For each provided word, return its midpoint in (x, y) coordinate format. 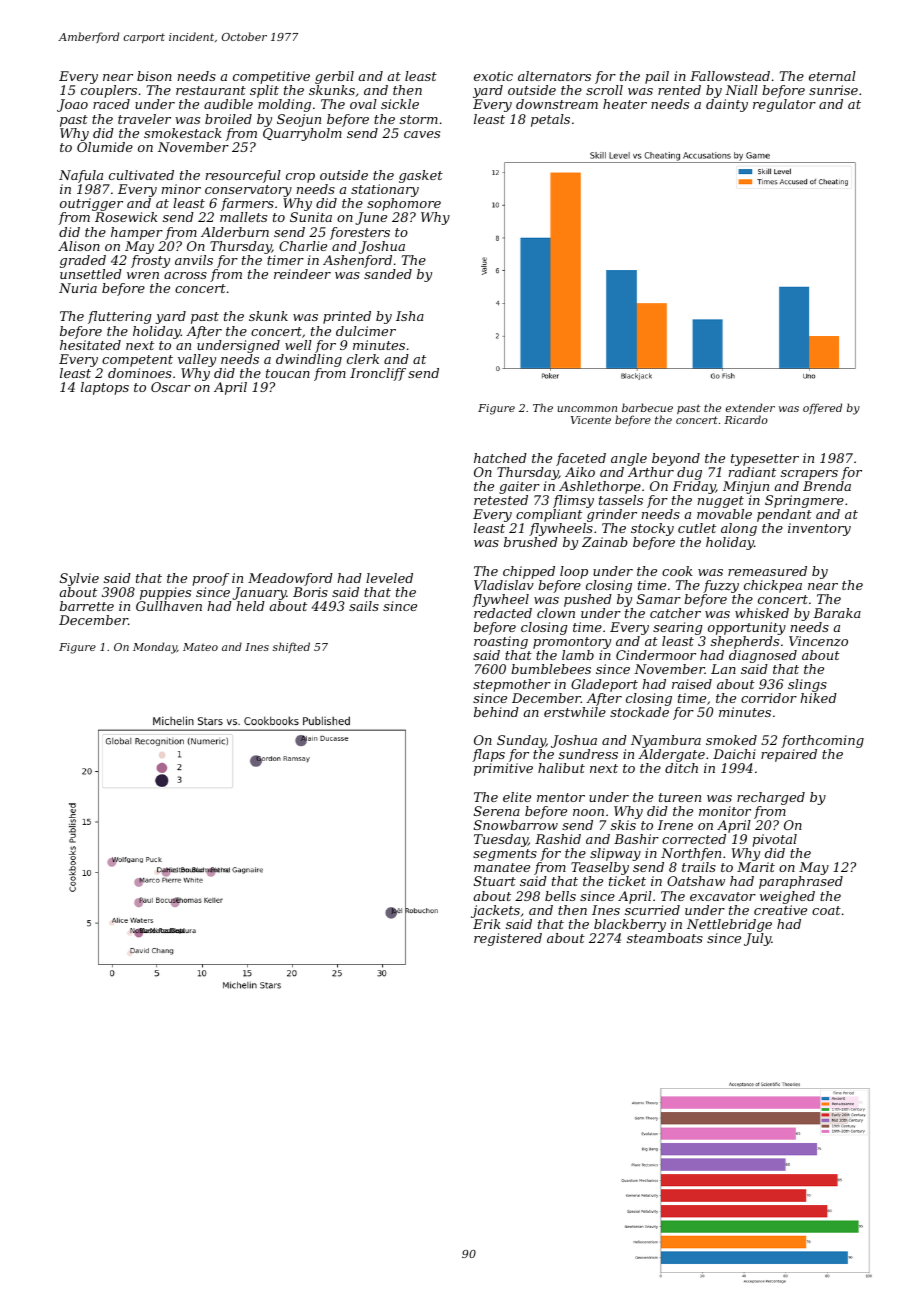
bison (154, 76)
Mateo (200, 647)
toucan (288, 373)
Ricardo (746, 419)
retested (501, 500)
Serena (497, 811)
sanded (388, 274)
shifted (291, 647)
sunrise (833, 90)
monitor (725, 811)
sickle (400, 104)
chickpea (773, 586)
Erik (487, 924)
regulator (784, 105)
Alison (79, 246)
